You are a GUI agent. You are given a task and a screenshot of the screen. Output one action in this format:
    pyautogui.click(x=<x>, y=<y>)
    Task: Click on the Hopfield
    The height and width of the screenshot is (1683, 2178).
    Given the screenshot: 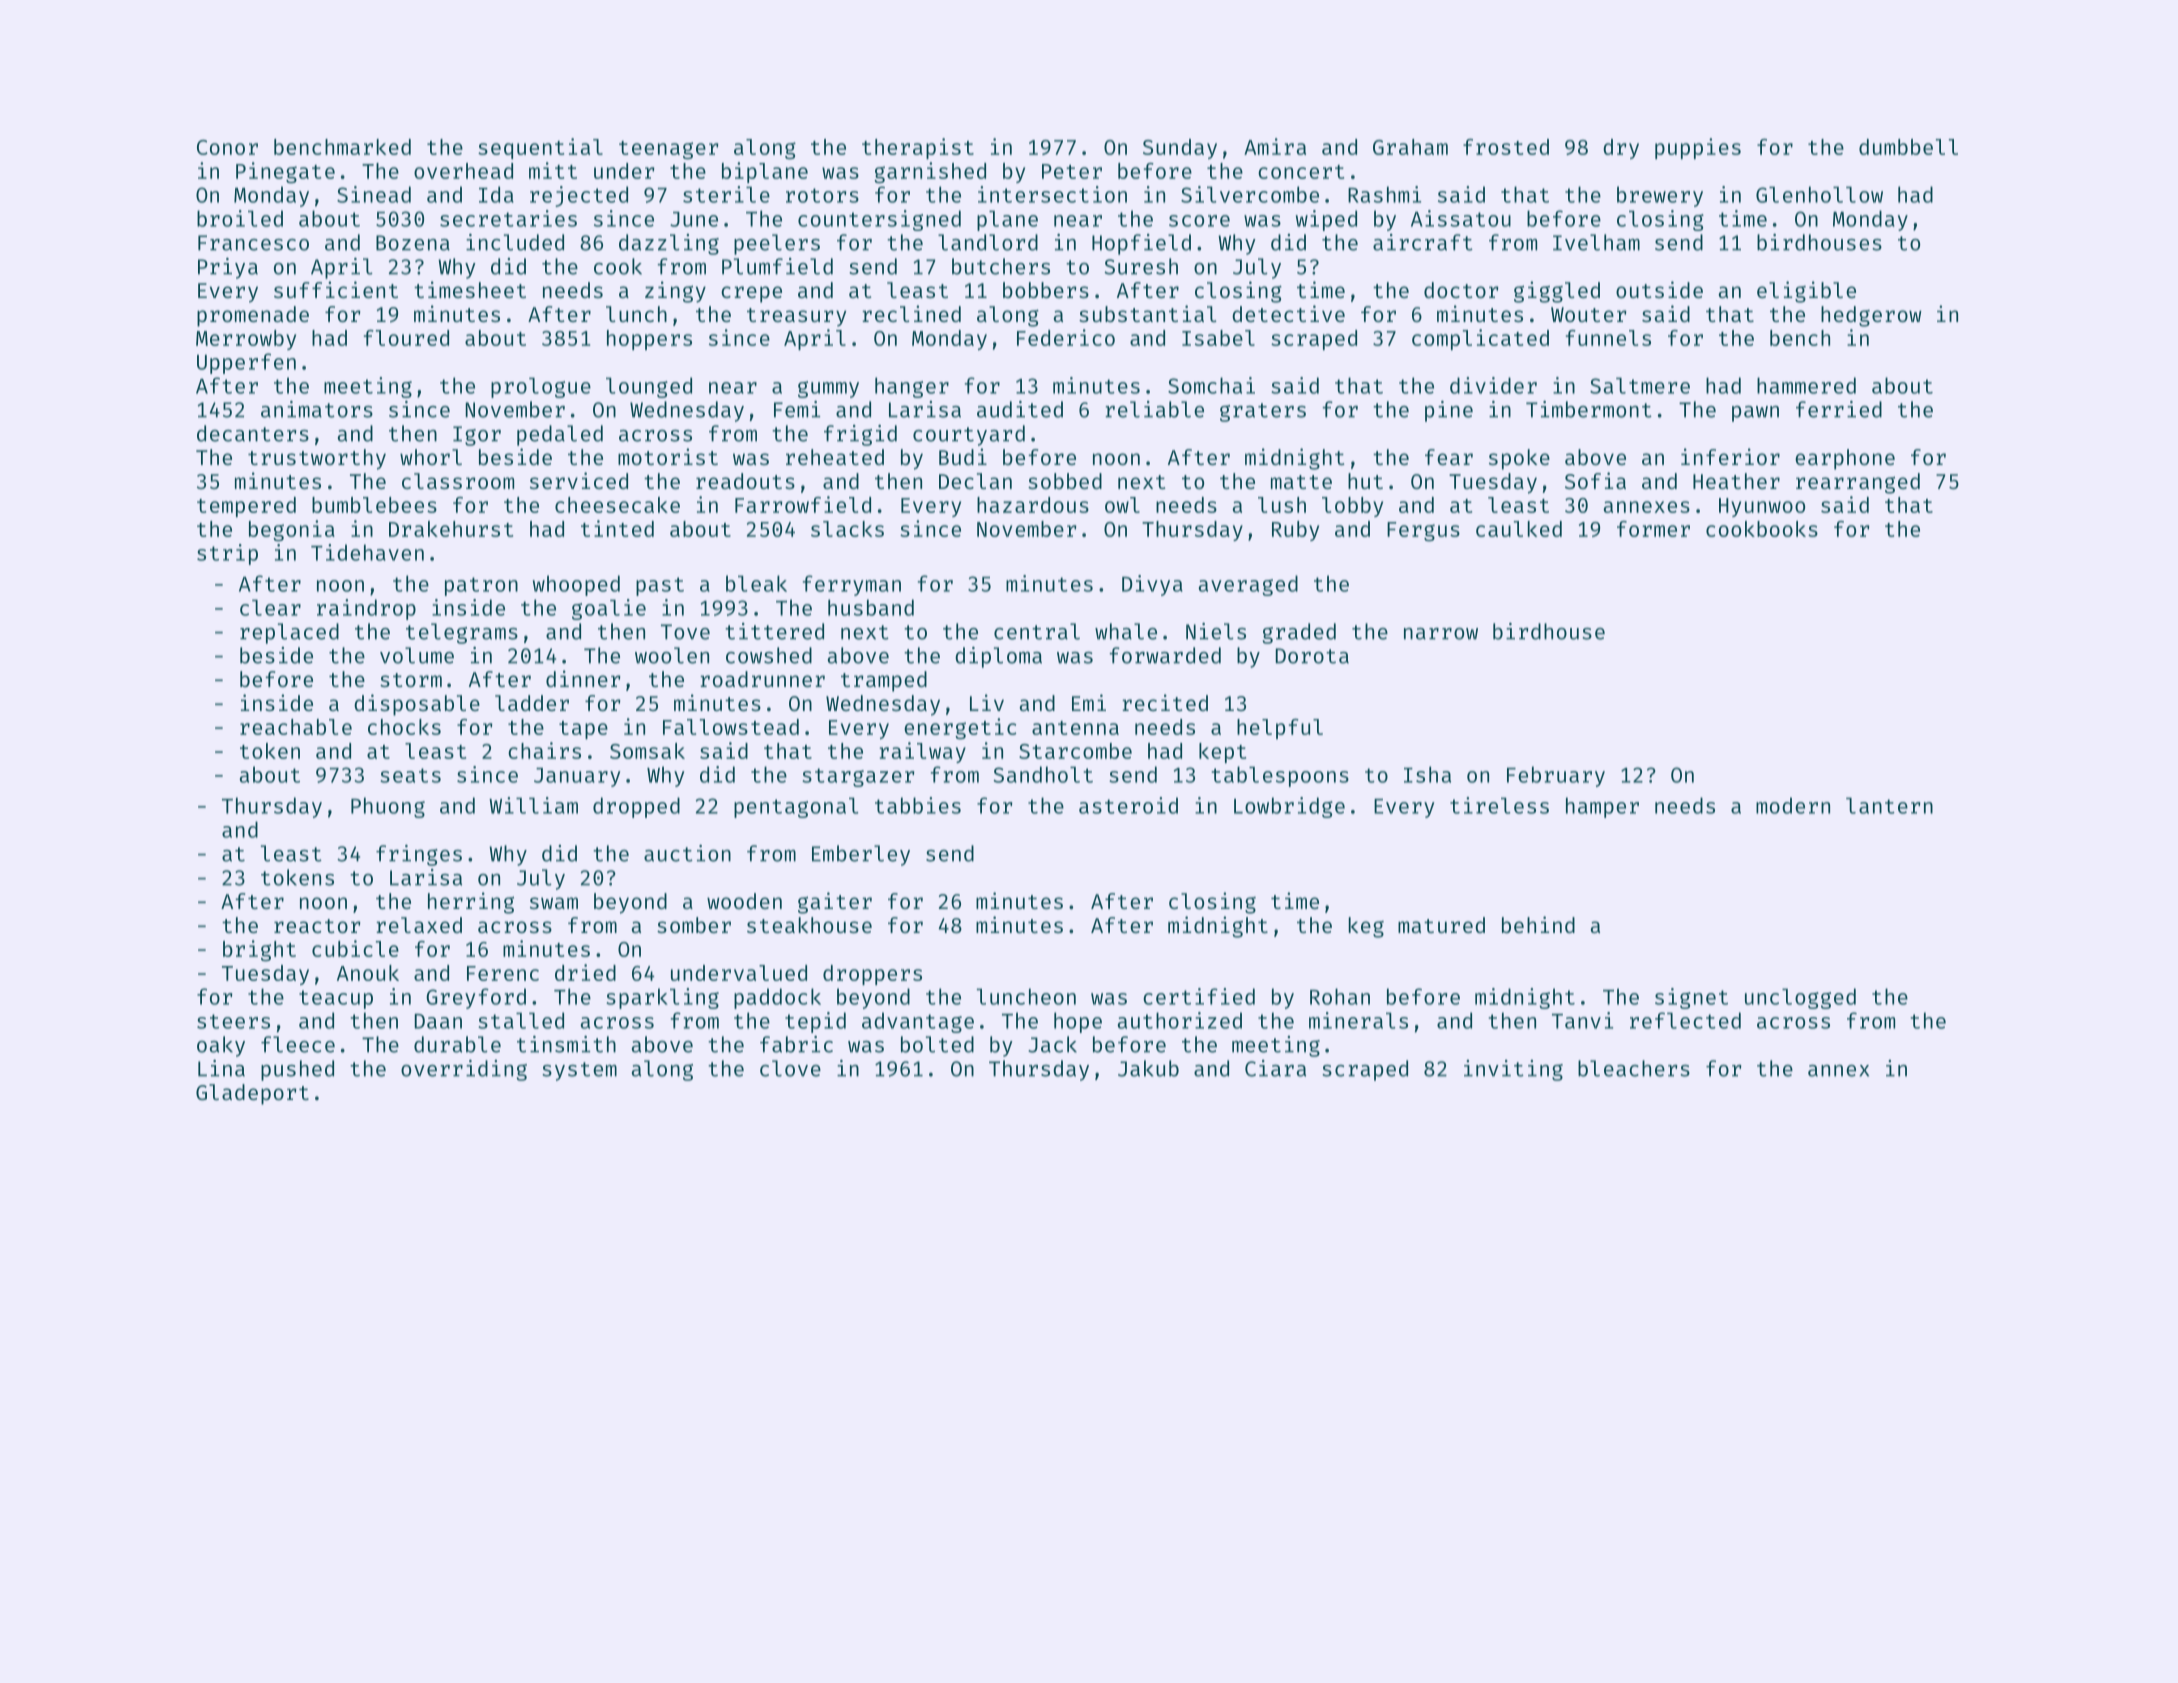 What is the action you would take?
    pyautogui.click(x=1141, y=244)
